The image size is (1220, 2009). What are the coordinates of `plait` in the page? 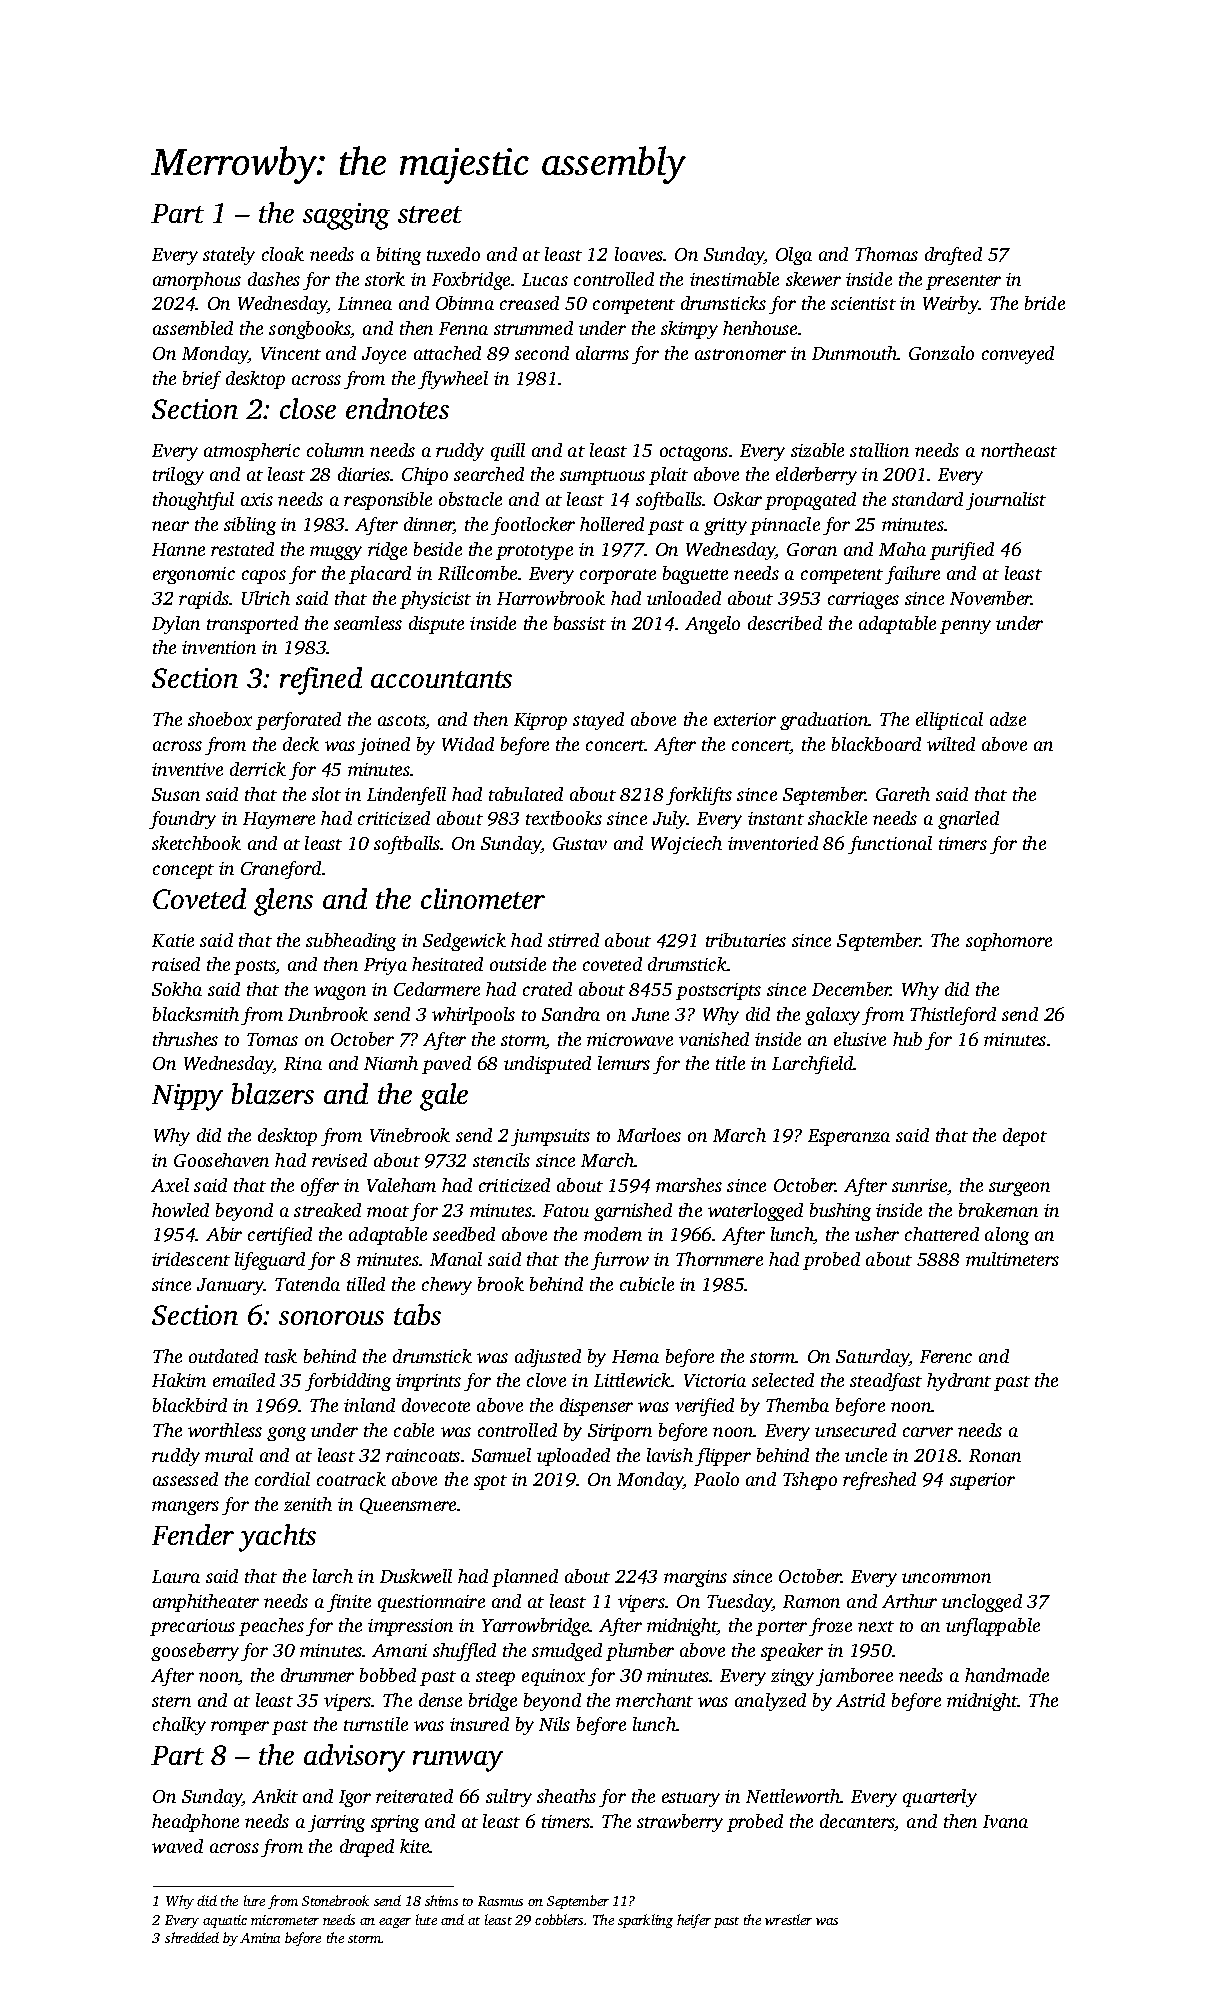 It's located at (668, 476).
